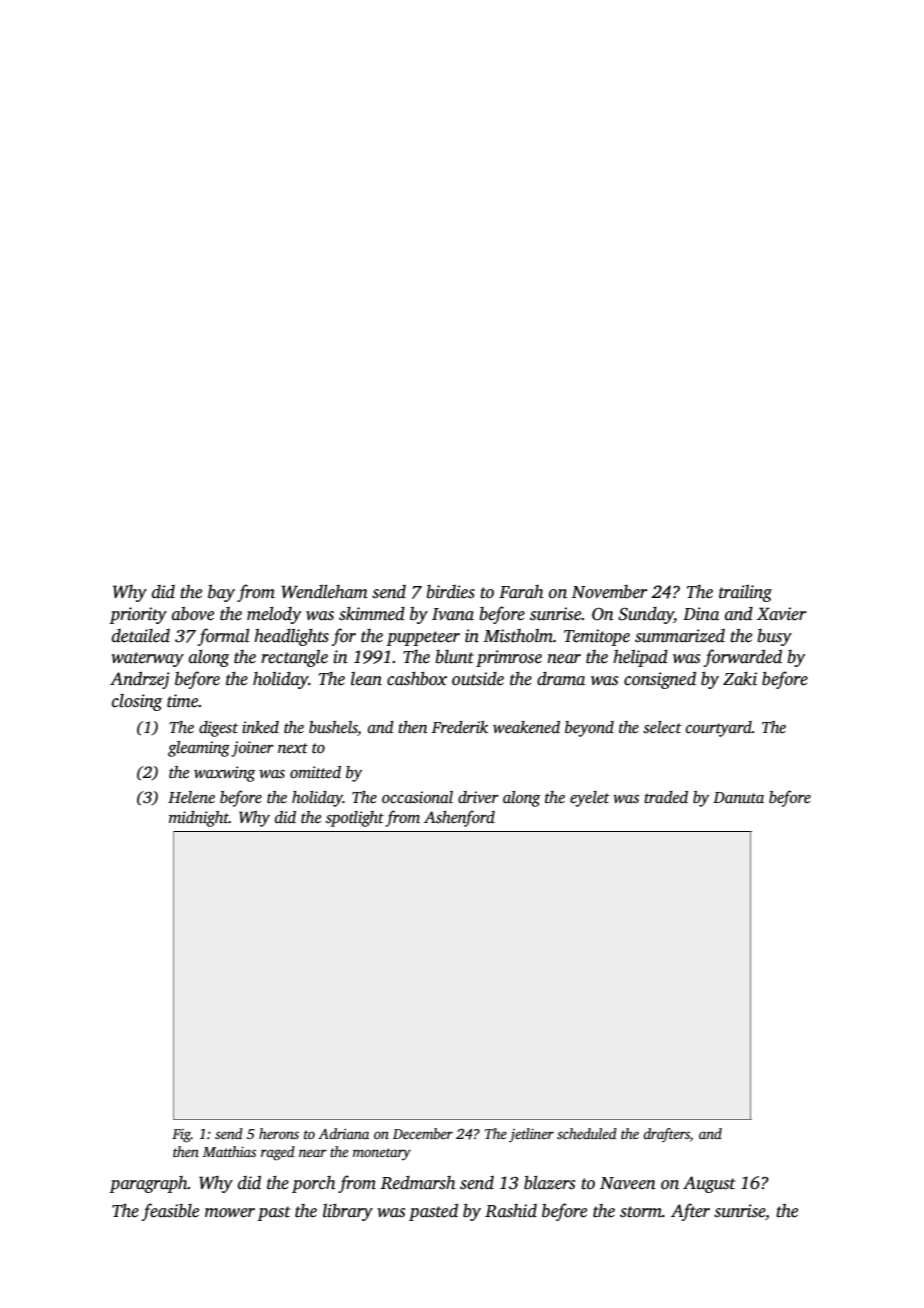 This image has width=924, height=1308. What do you see at coordinates (221, 593) in the image?
I see `bay` at bounding box center [221, 593].
